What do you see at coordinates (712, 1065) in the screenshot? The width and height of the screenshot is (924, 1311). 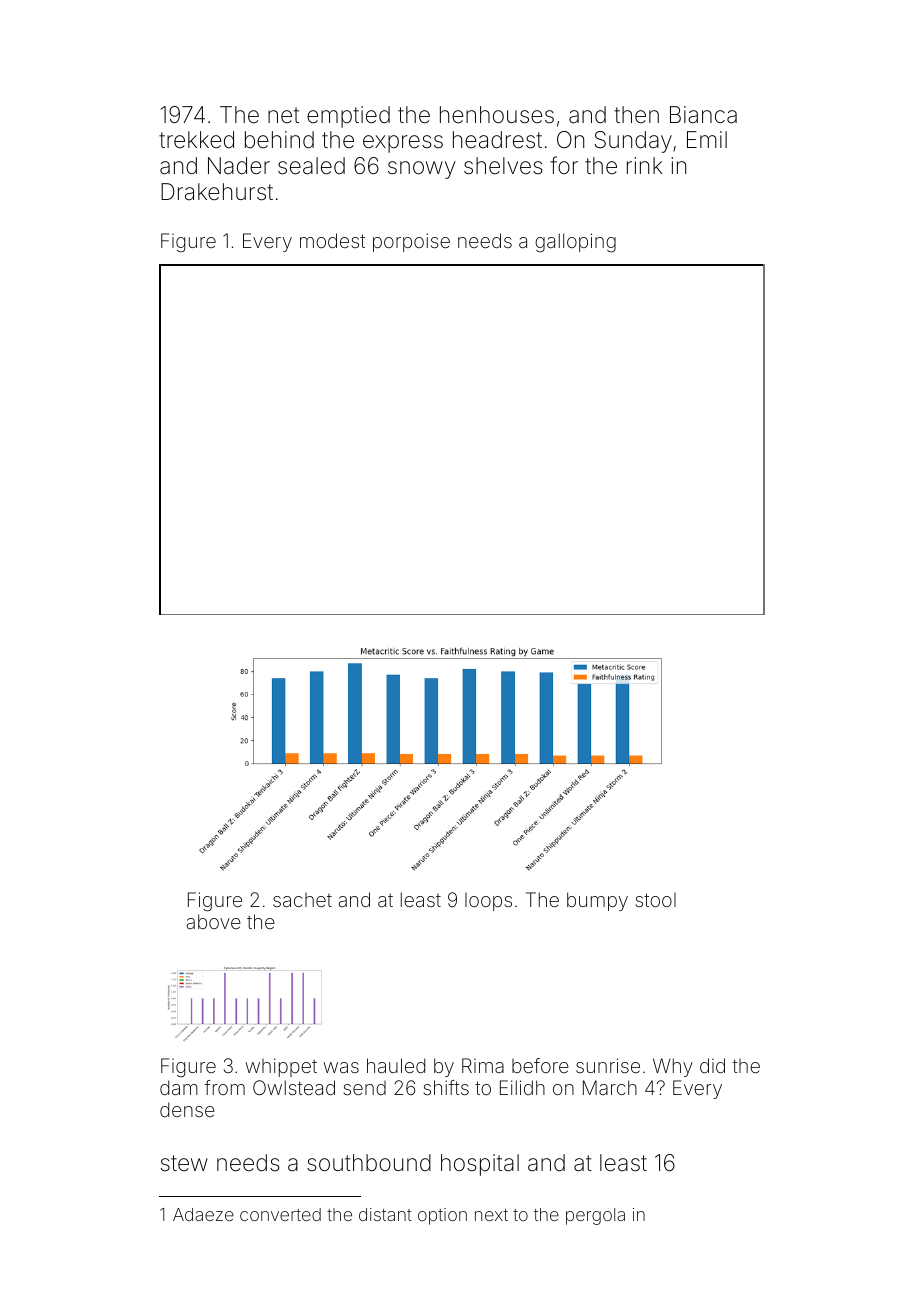 I see `did` at bounding box center [712, 1065].
